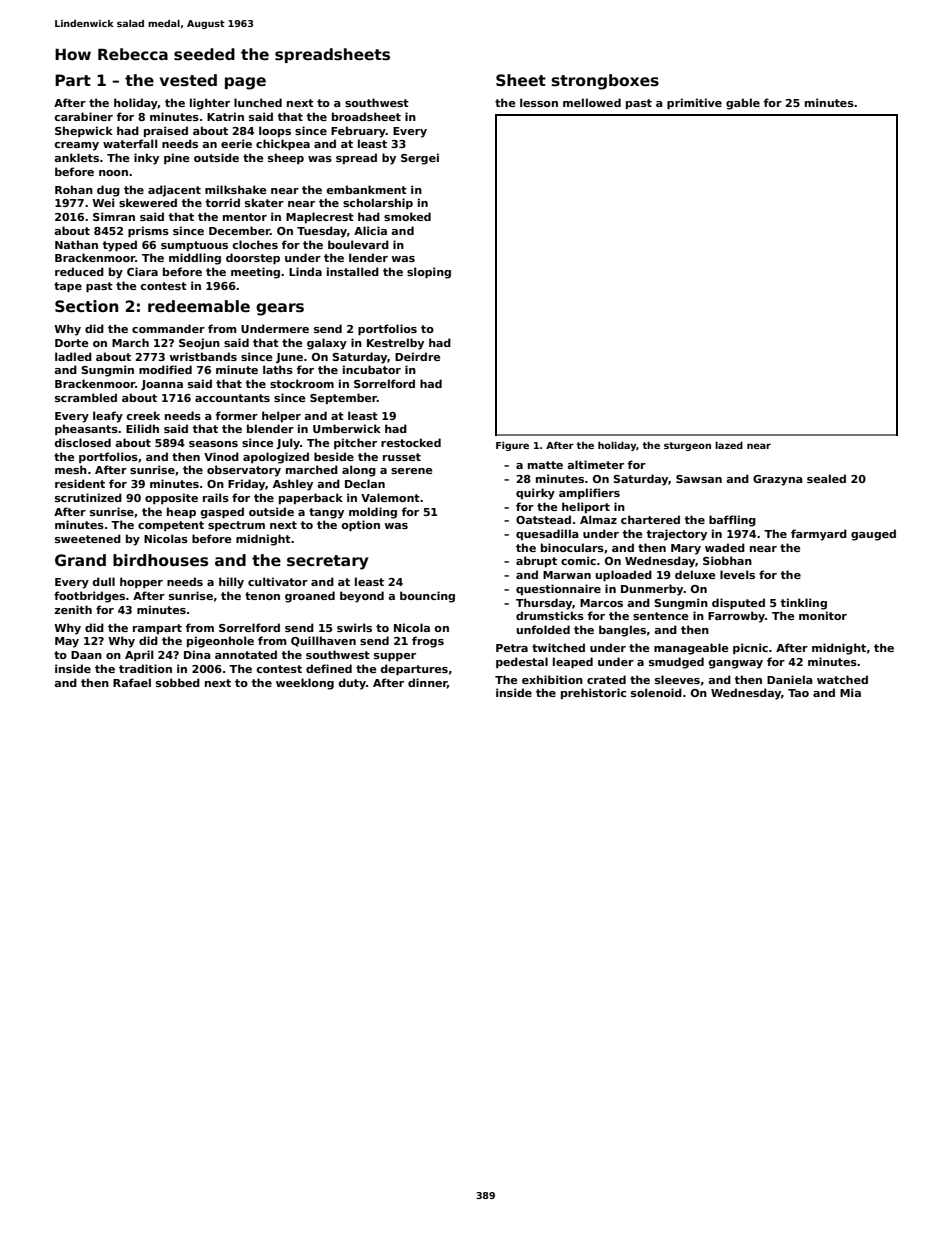 The image size is (952, 1233). What do you see at coordinates (166, 131) in the screenshot?
I see `praised` at bounding box center [166, 131].
